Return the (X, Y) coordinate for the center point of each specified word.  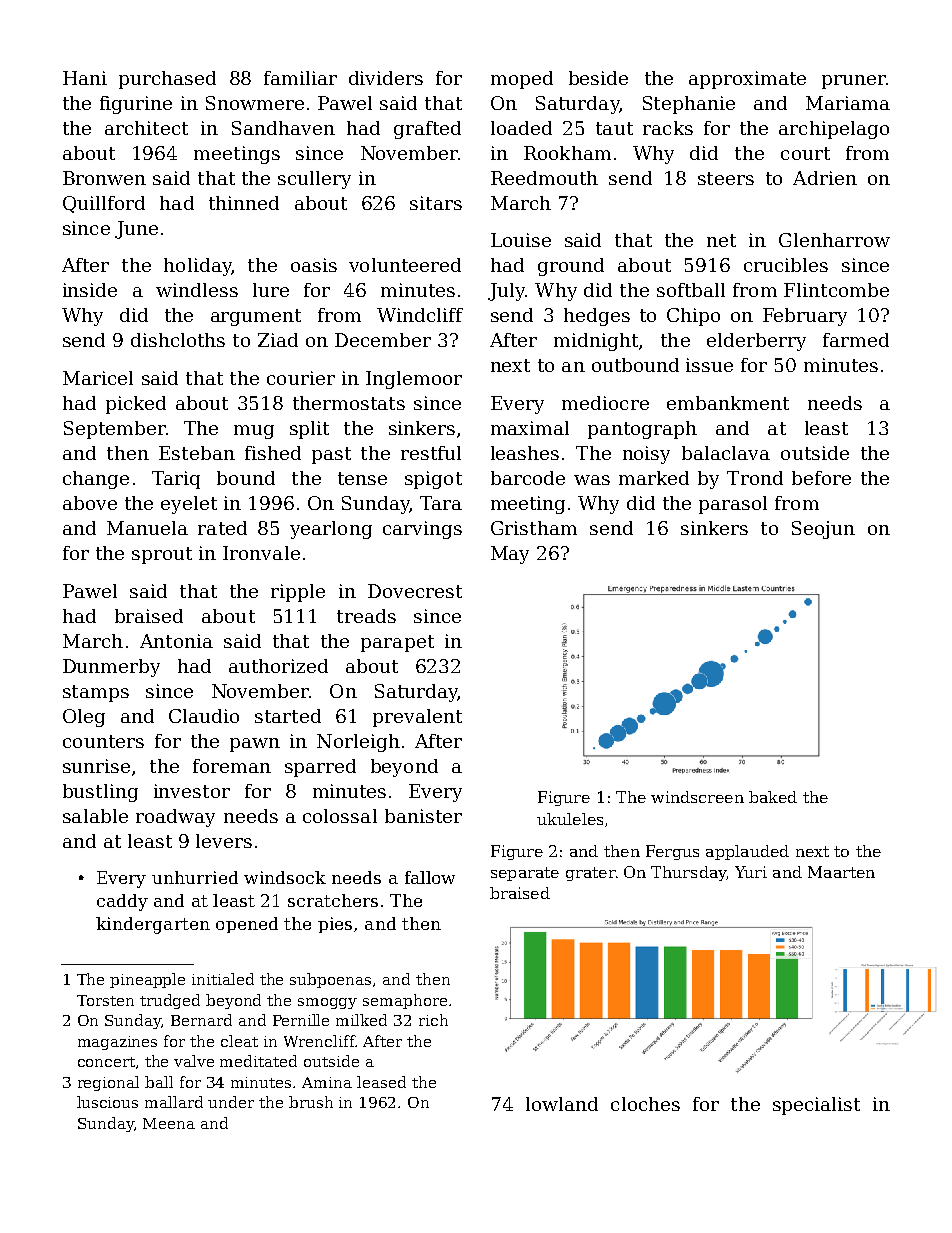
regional (108, 1083)
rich (433, 1020)
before (821, 478)
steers (726, 178)
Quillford (104, 204)
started (288, 716)
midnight (596, 342)
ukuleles (570, 819)
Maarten (841, 872)
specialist (816, 1106)
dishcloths (178, 340)
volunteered (405, 265)
